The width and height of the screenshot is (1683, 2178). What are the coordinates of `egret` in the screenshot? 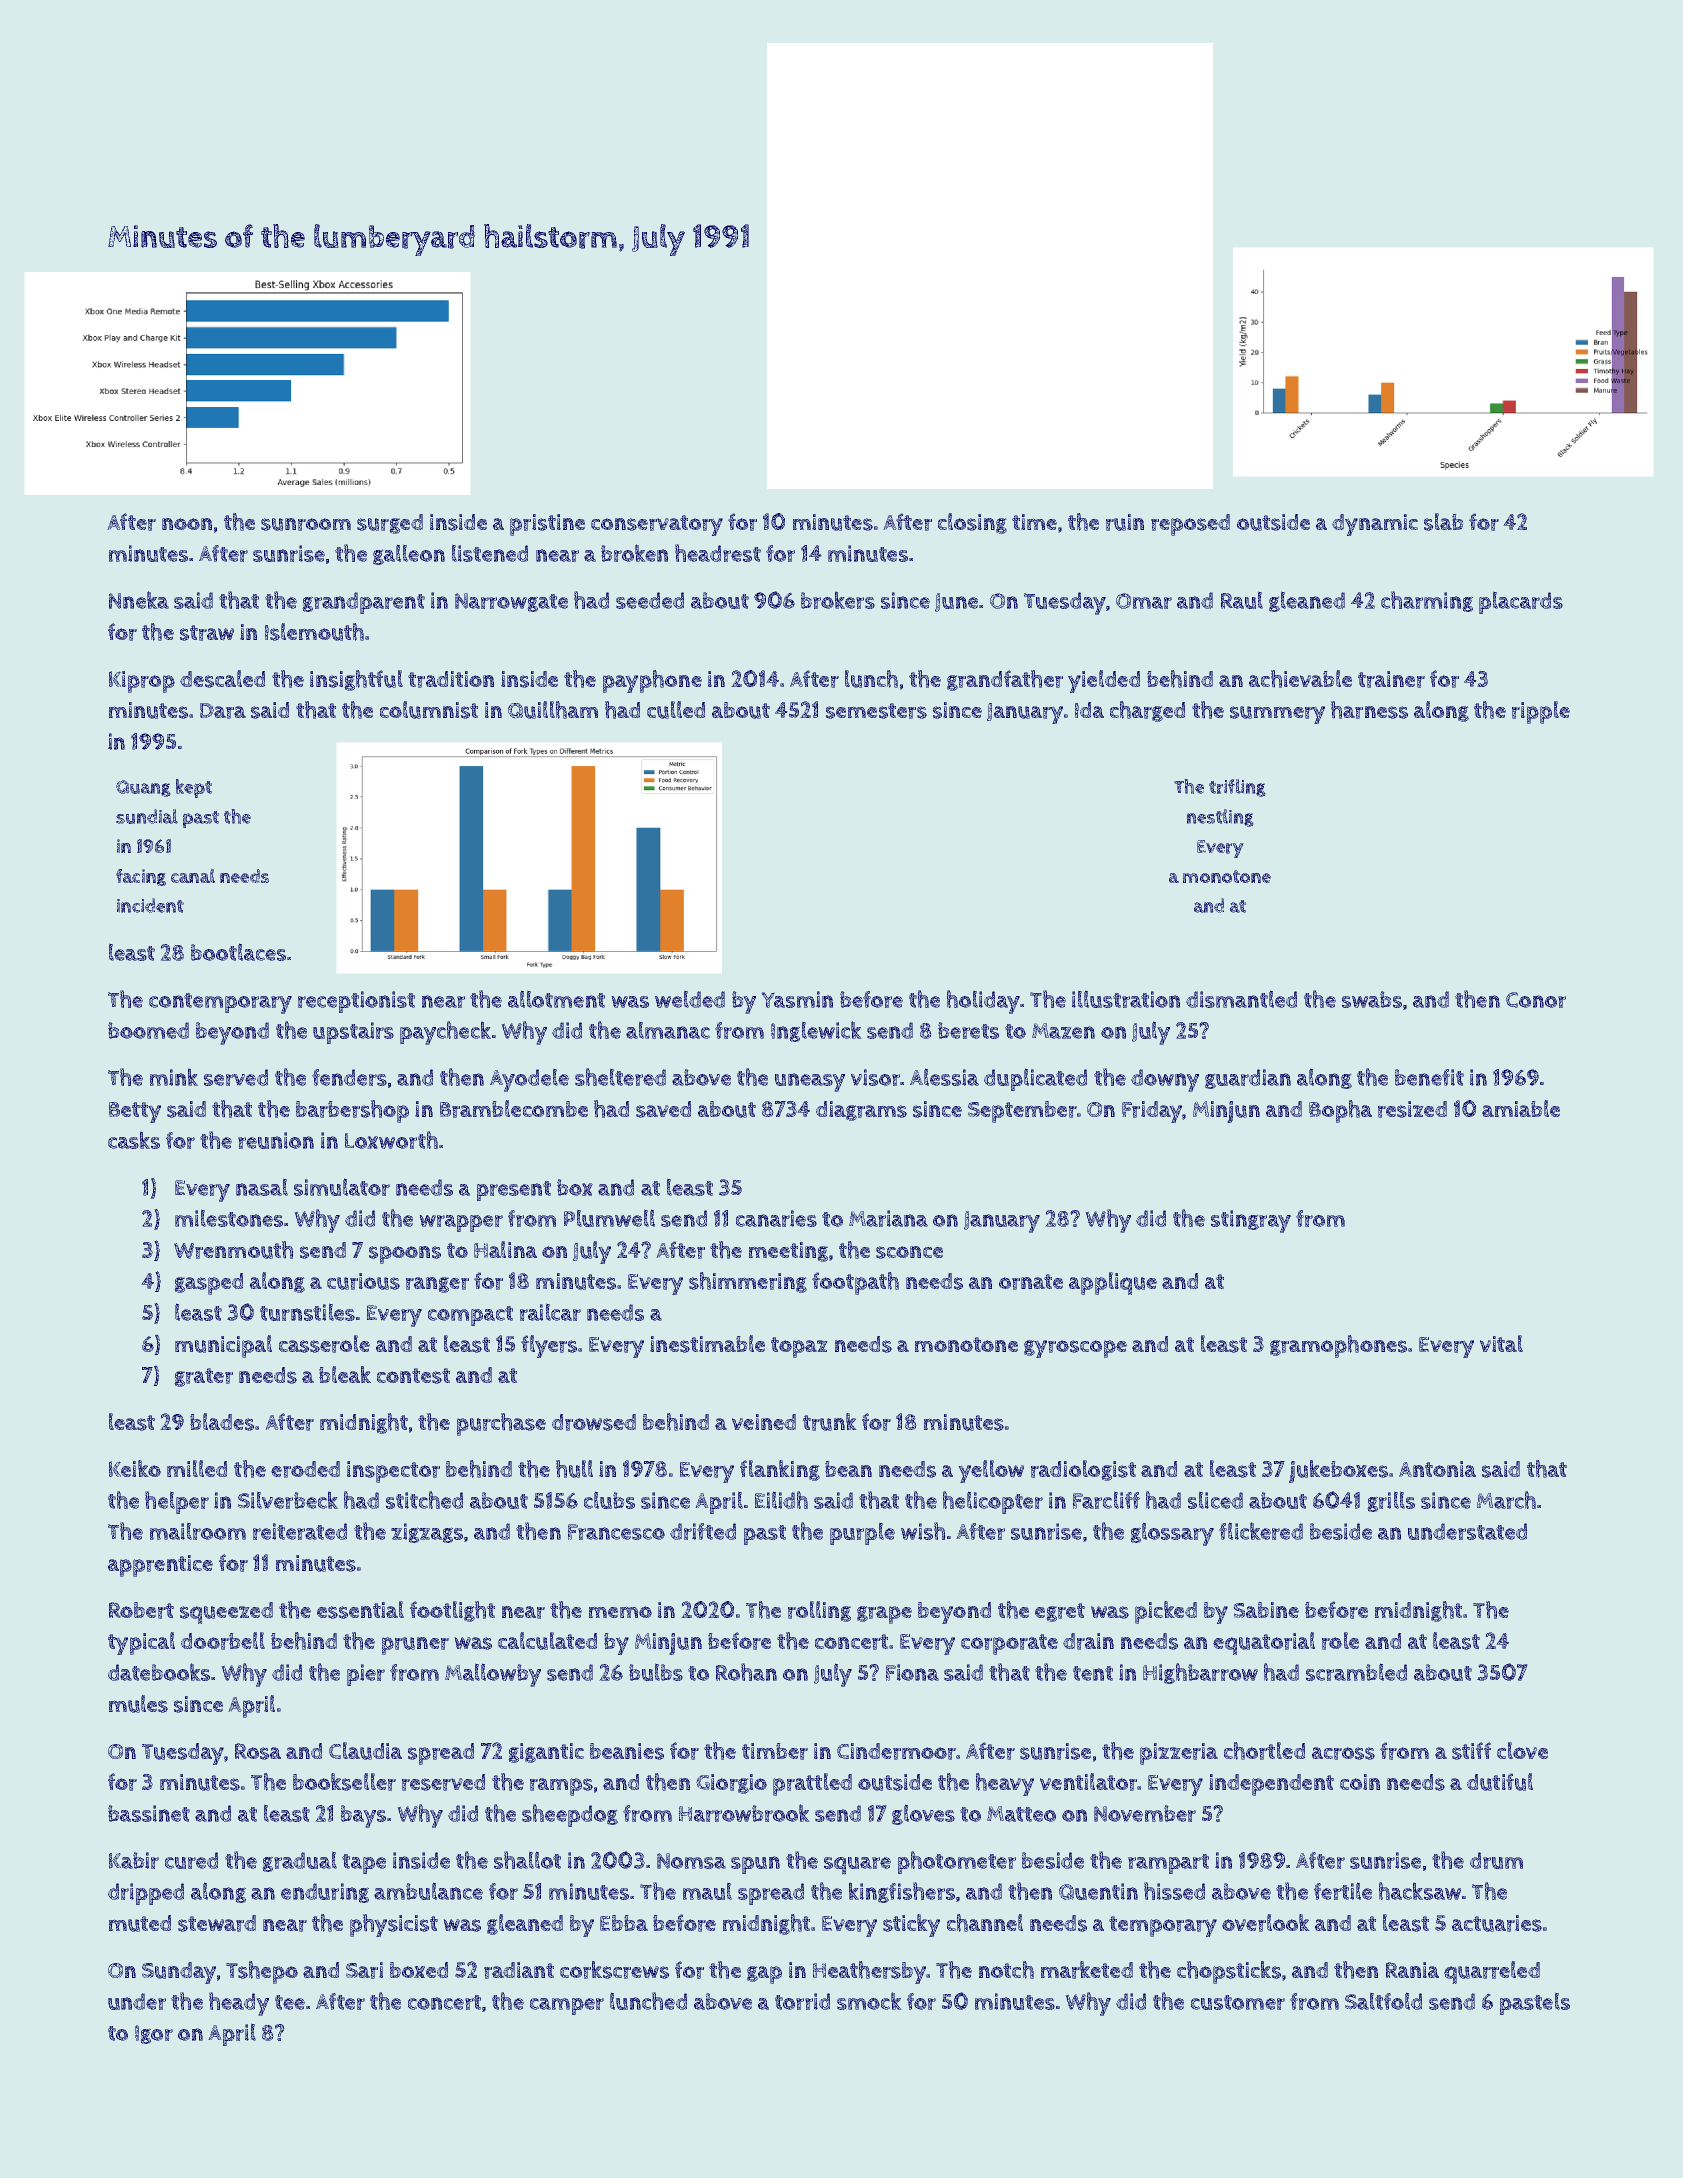 It's located at (1060, 1612).
